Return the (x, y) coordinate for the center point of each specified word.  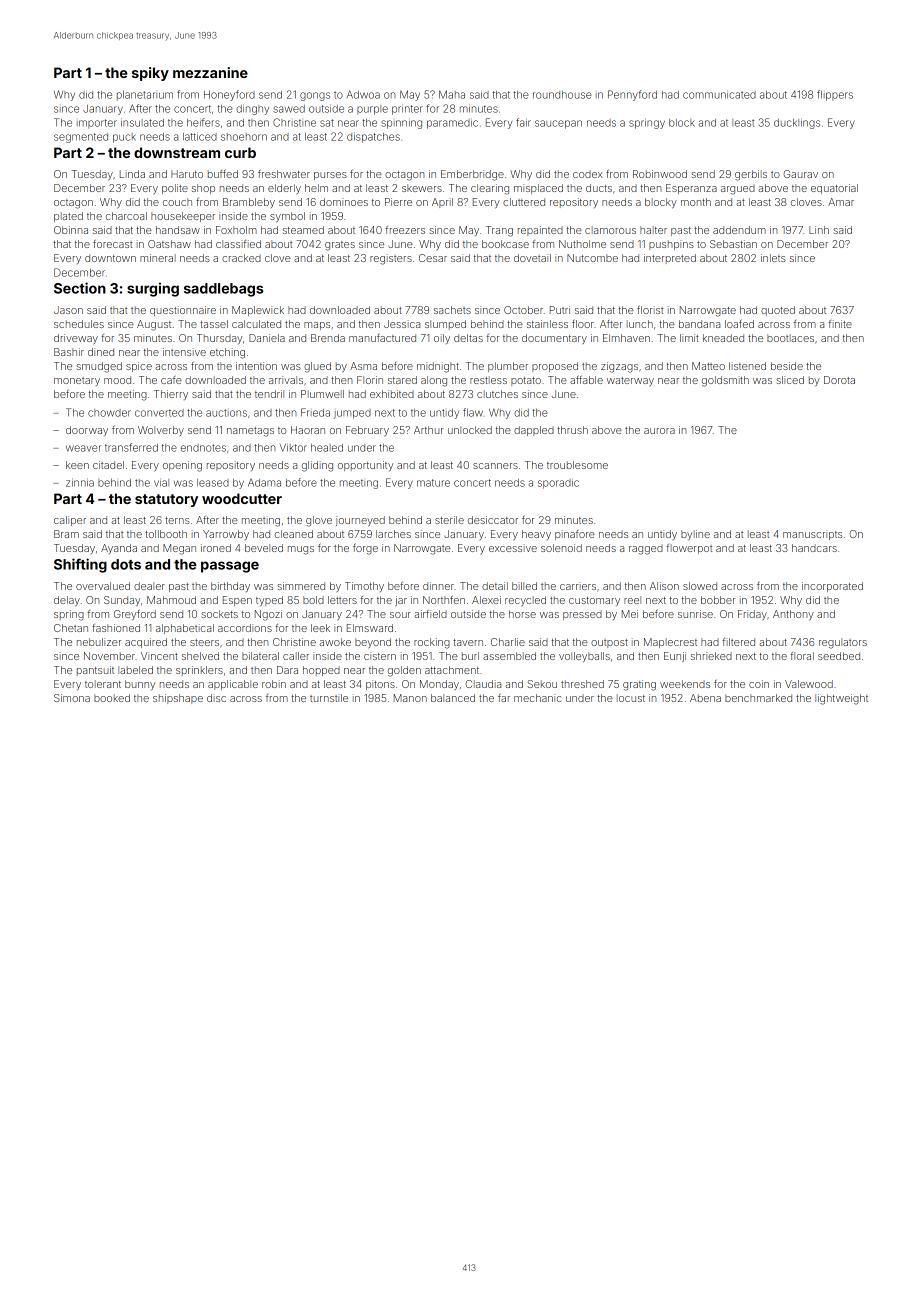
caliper (70, 521)
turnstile (329, 698)
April (442, 203)
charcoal (126, 216)
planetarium (145, 95)
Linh (819, 230)
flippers (835, 95)
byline (695, 535)
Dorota (839, 380)
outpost (609, 643)
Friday (752, 615)
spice (139, 367)
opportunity (365, 466)
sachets (452, 310)
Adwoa (363, 94)
